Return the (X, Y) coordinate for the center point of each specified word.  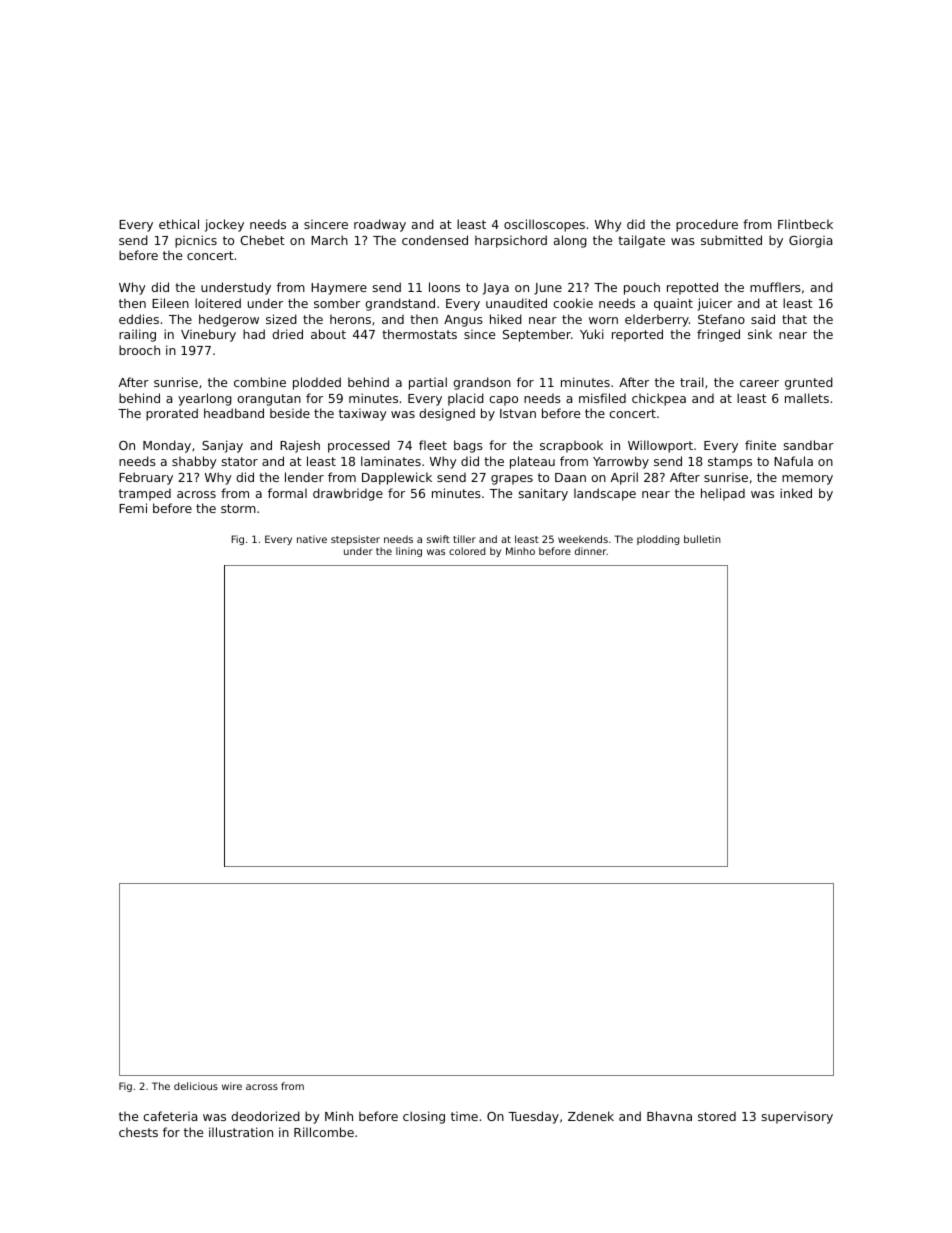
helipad (723, 494)
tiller (464, 539)
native (312, 539)
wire (232, 1086)
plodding (658, 540)
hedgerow (229, 320)
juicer (714, 304)
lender (304, 477)
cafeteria (170, 1116)
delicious (196, 1086)
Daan (570, 477)
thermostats (419, 334)
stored (717, 1116)
